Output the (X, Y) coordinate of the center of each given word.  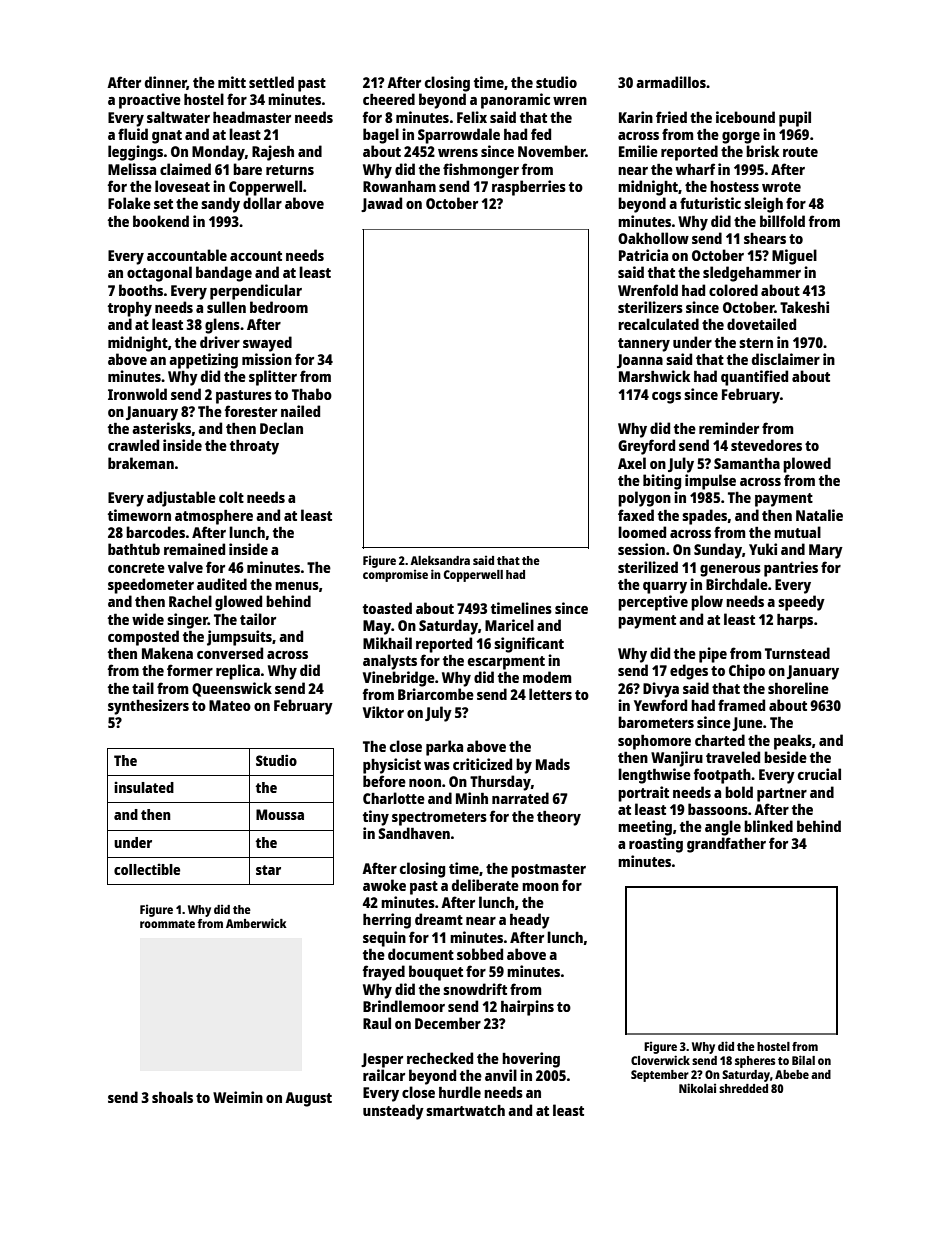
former (190, 670)
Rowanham (399, 186)
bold (739, 792)
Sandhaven (414, 833)
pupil (795, 119)
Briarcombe (436, 694)
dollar (262, 203)
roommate (167, 924)
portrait (643, 794)
